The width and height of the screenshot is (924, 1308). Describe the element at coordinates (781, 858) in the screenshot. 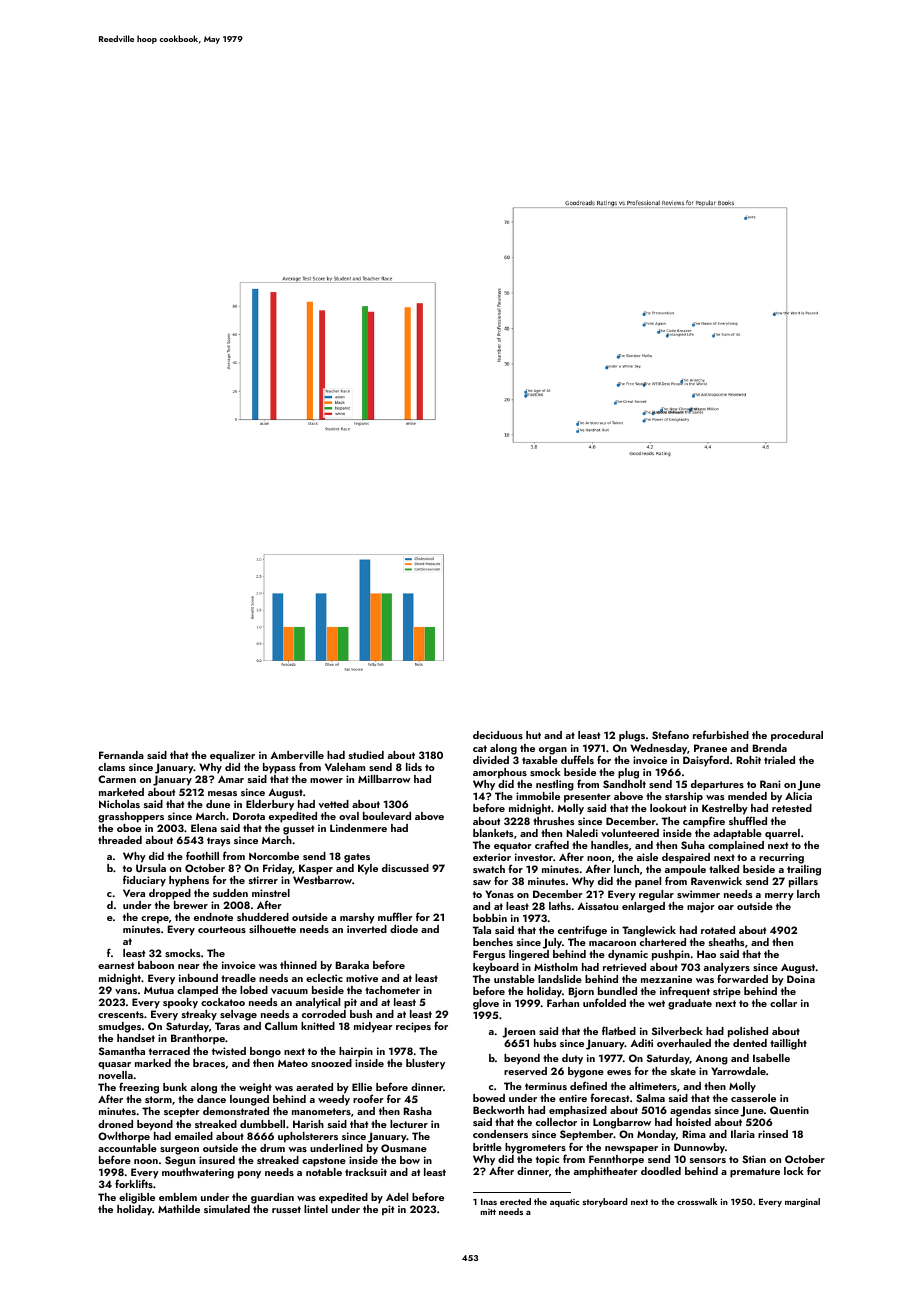

I see `recurring` at that location.
